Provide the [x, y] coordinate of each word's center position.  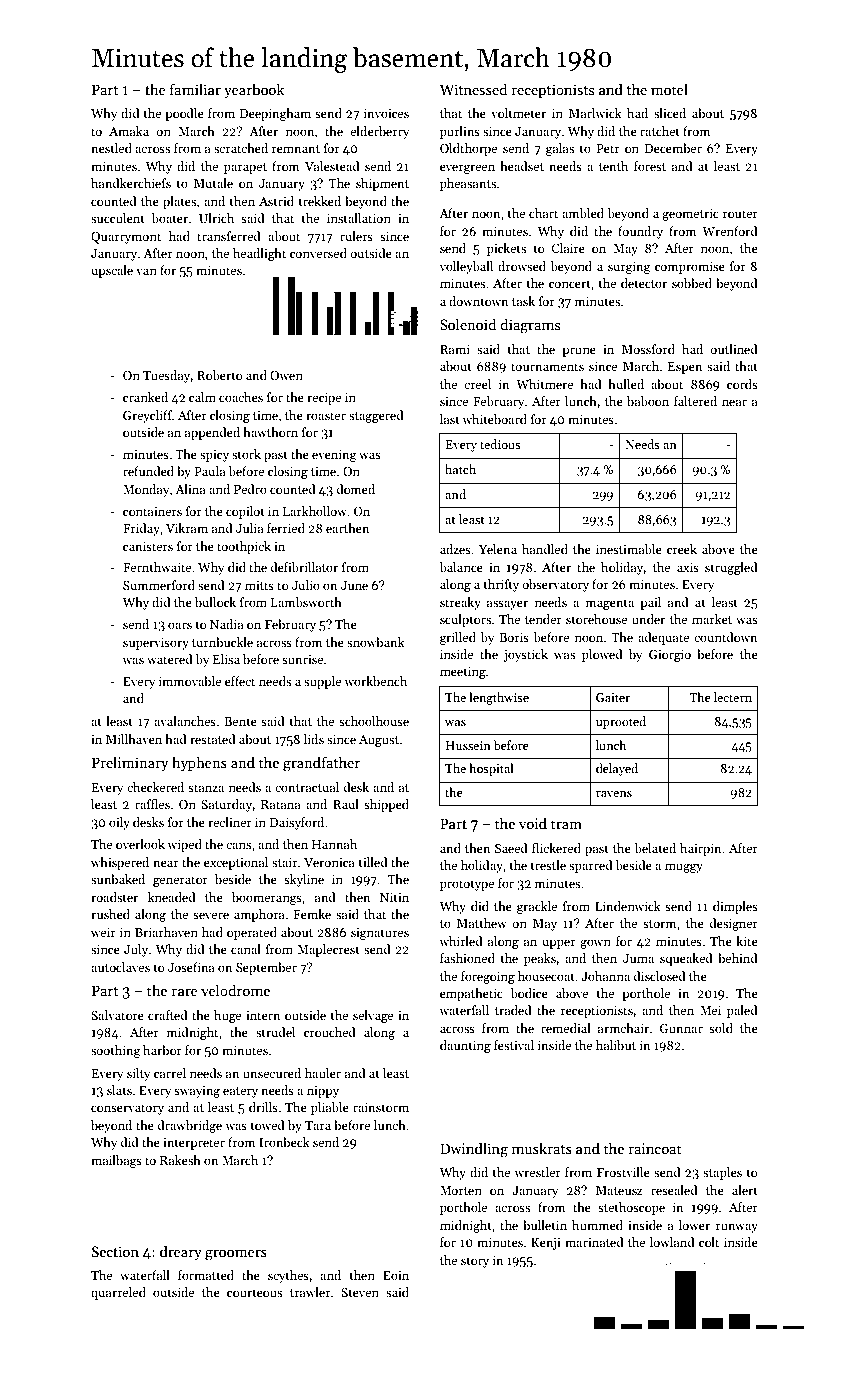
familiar [195, 89]
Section [115, 1251]
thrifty [501, 585]
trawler [310, 1292]
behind [738, 958]
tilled [373, 862]
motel [669, 89]
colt [709, 1242]
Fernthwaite [157, 567]
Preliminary [130, 763]
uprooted [621, 722]
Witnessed [473, 89]
